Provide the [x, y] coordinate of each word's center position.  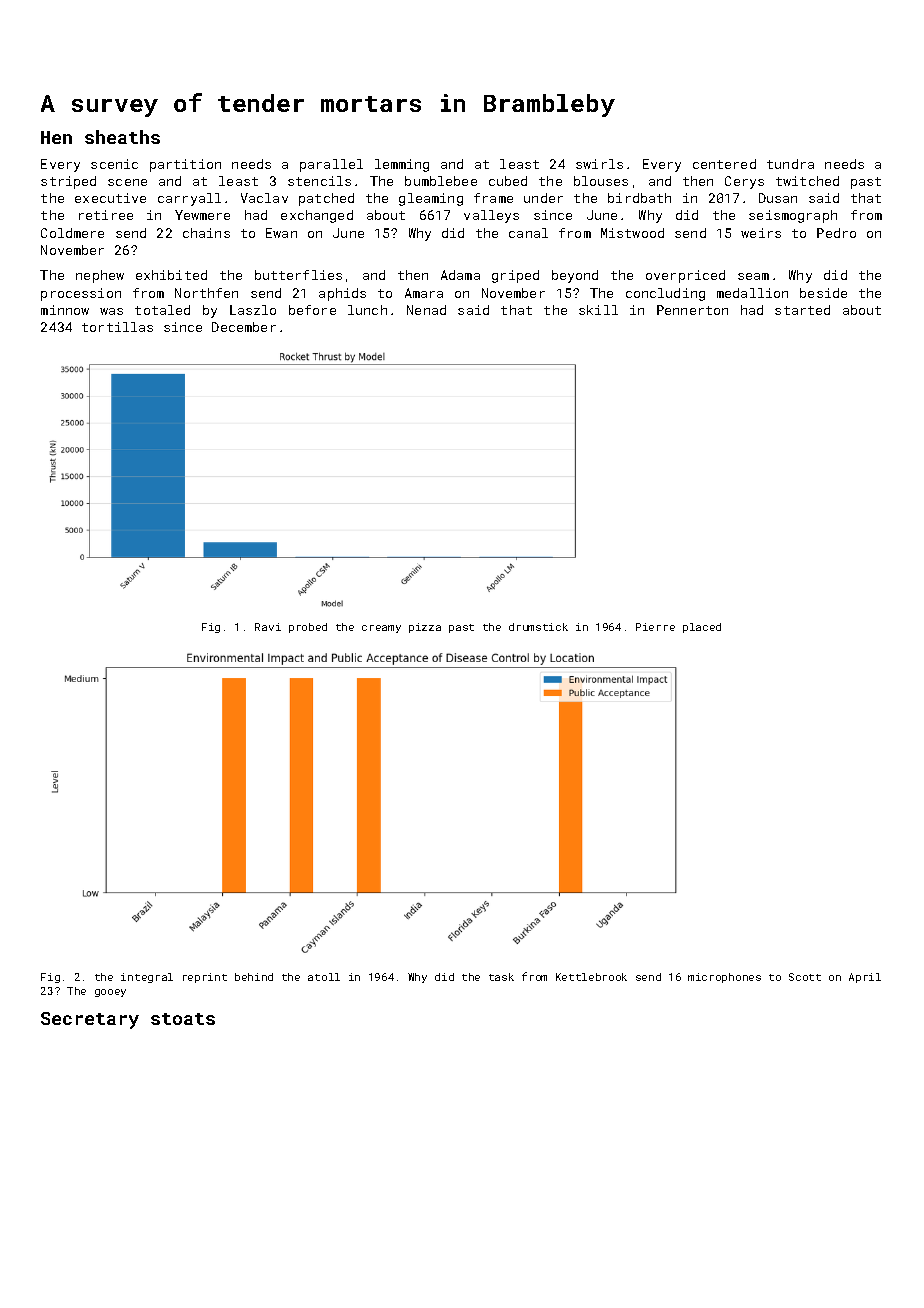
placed [702, 628]
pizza [425, 628]
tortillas [117, 327]
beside [823, 293]
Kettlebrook [591, 977]
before [312, 310]
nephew [100, 276]
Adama [460, 275]
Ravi [268, 627]
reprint [205, 978]
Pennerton [692, 310]
